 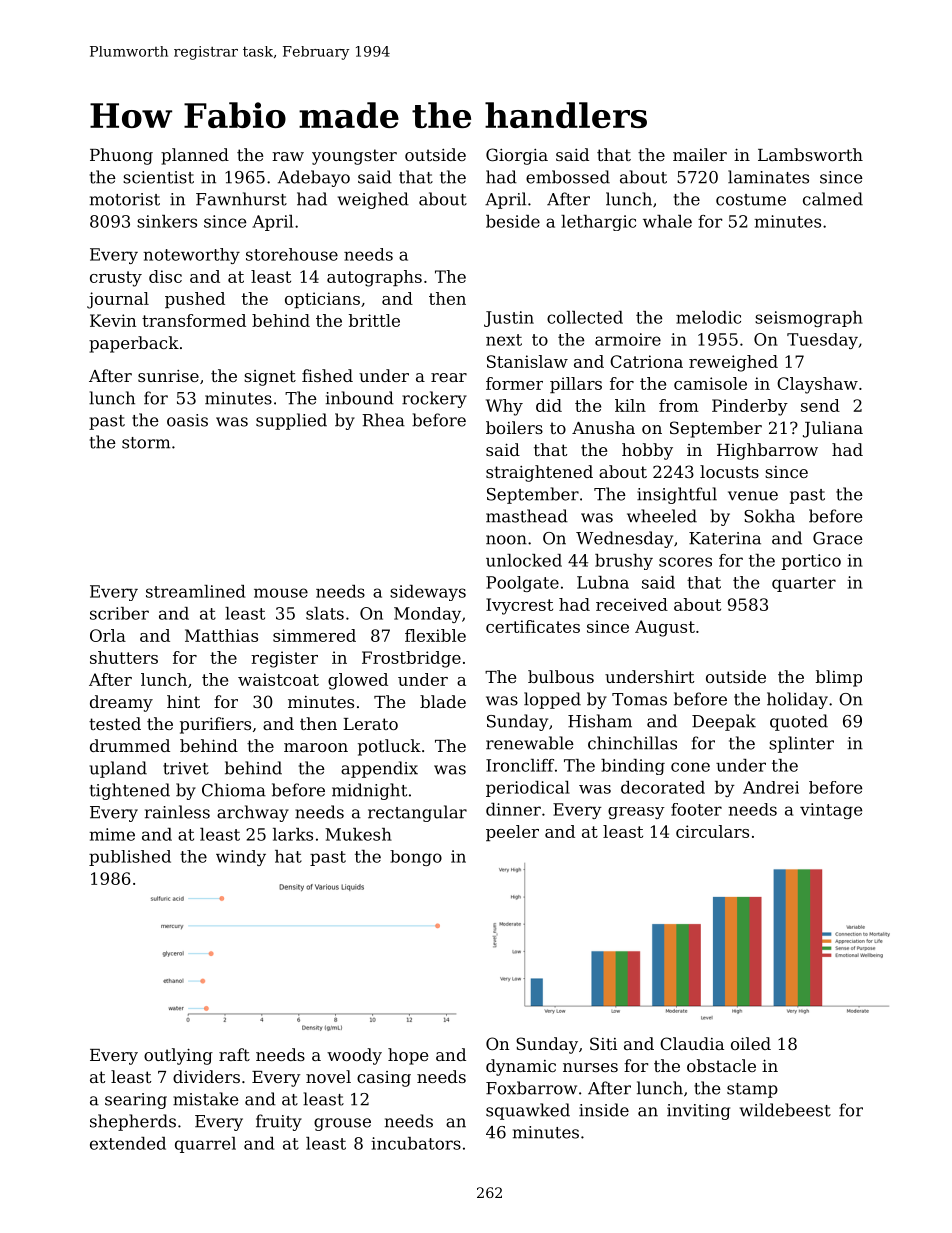 I want to click on glowed, so click(x=358, y=681).
